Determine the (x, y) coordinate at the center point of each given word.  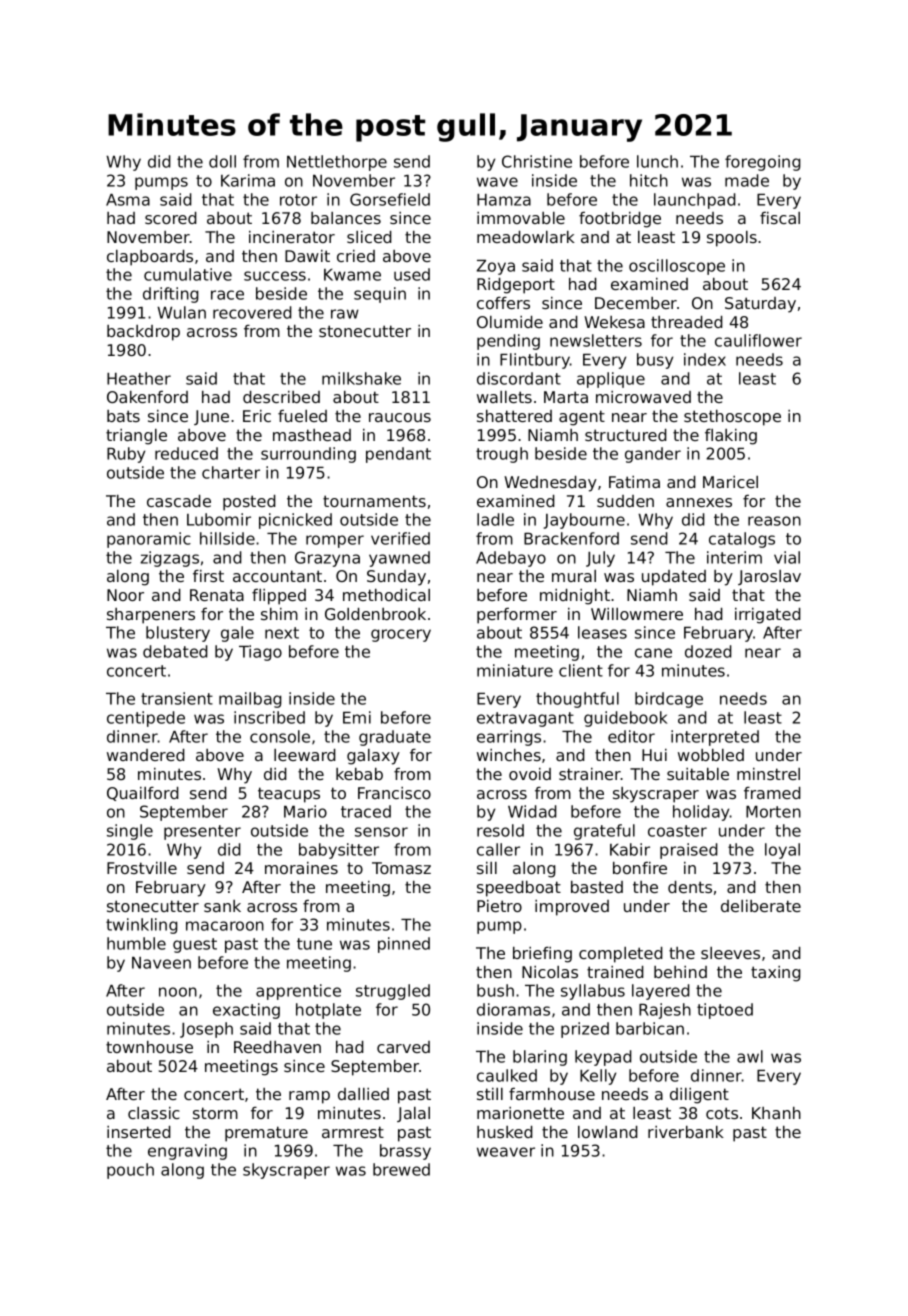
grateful (604, 832)
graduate (395, 738)
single (130, 832)
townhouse (149, 1047)
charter (231, 472)
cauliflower (758, 340)
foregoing (763, 163)
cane (653, 653)
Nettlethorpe (337, 163)
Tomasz (401, 868)
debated (175, 651)
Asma (128, 200)
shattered (514, 416)
